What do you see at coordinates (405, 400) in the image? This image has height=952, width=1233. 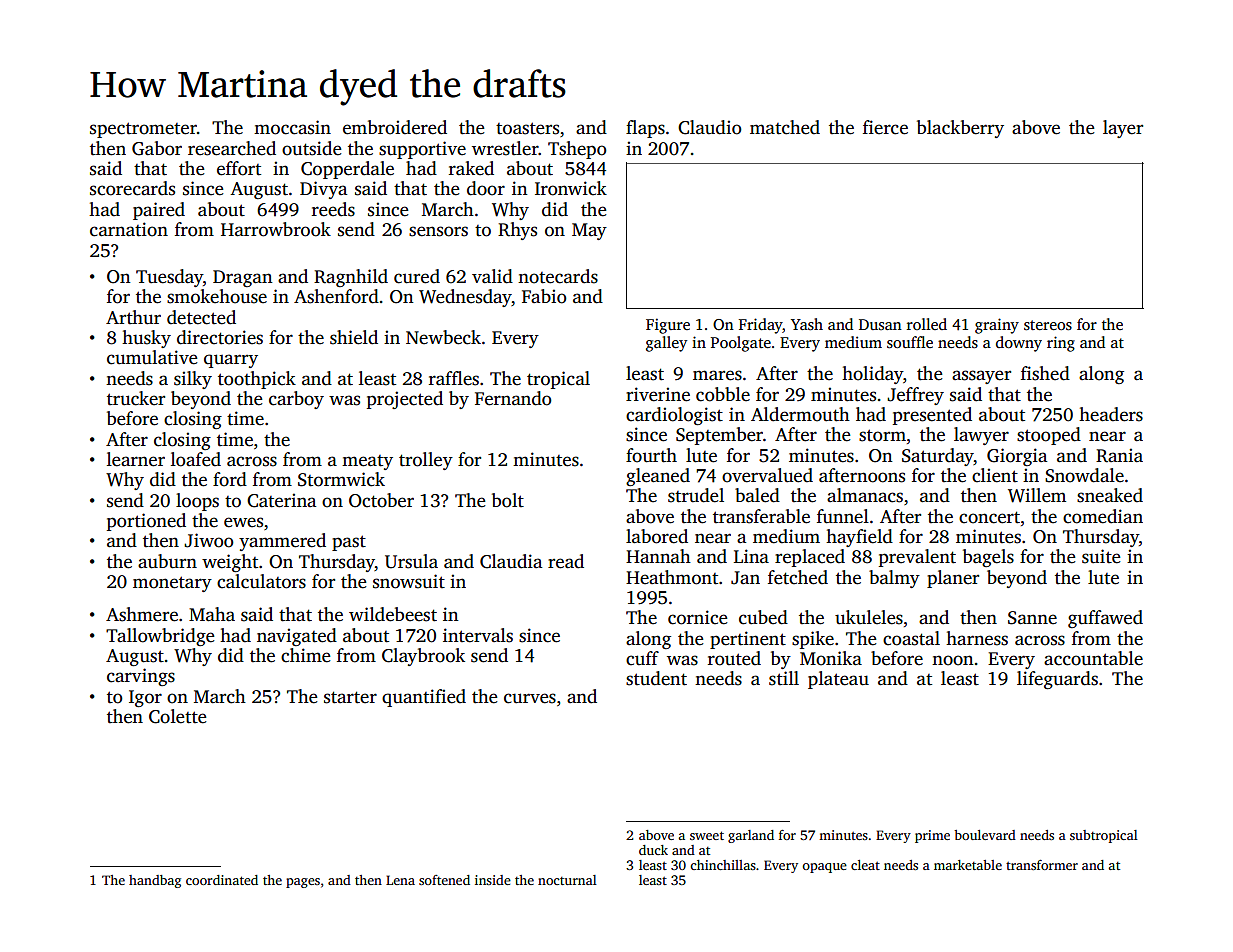 I see `projected` at bounding box center [405, 400].
